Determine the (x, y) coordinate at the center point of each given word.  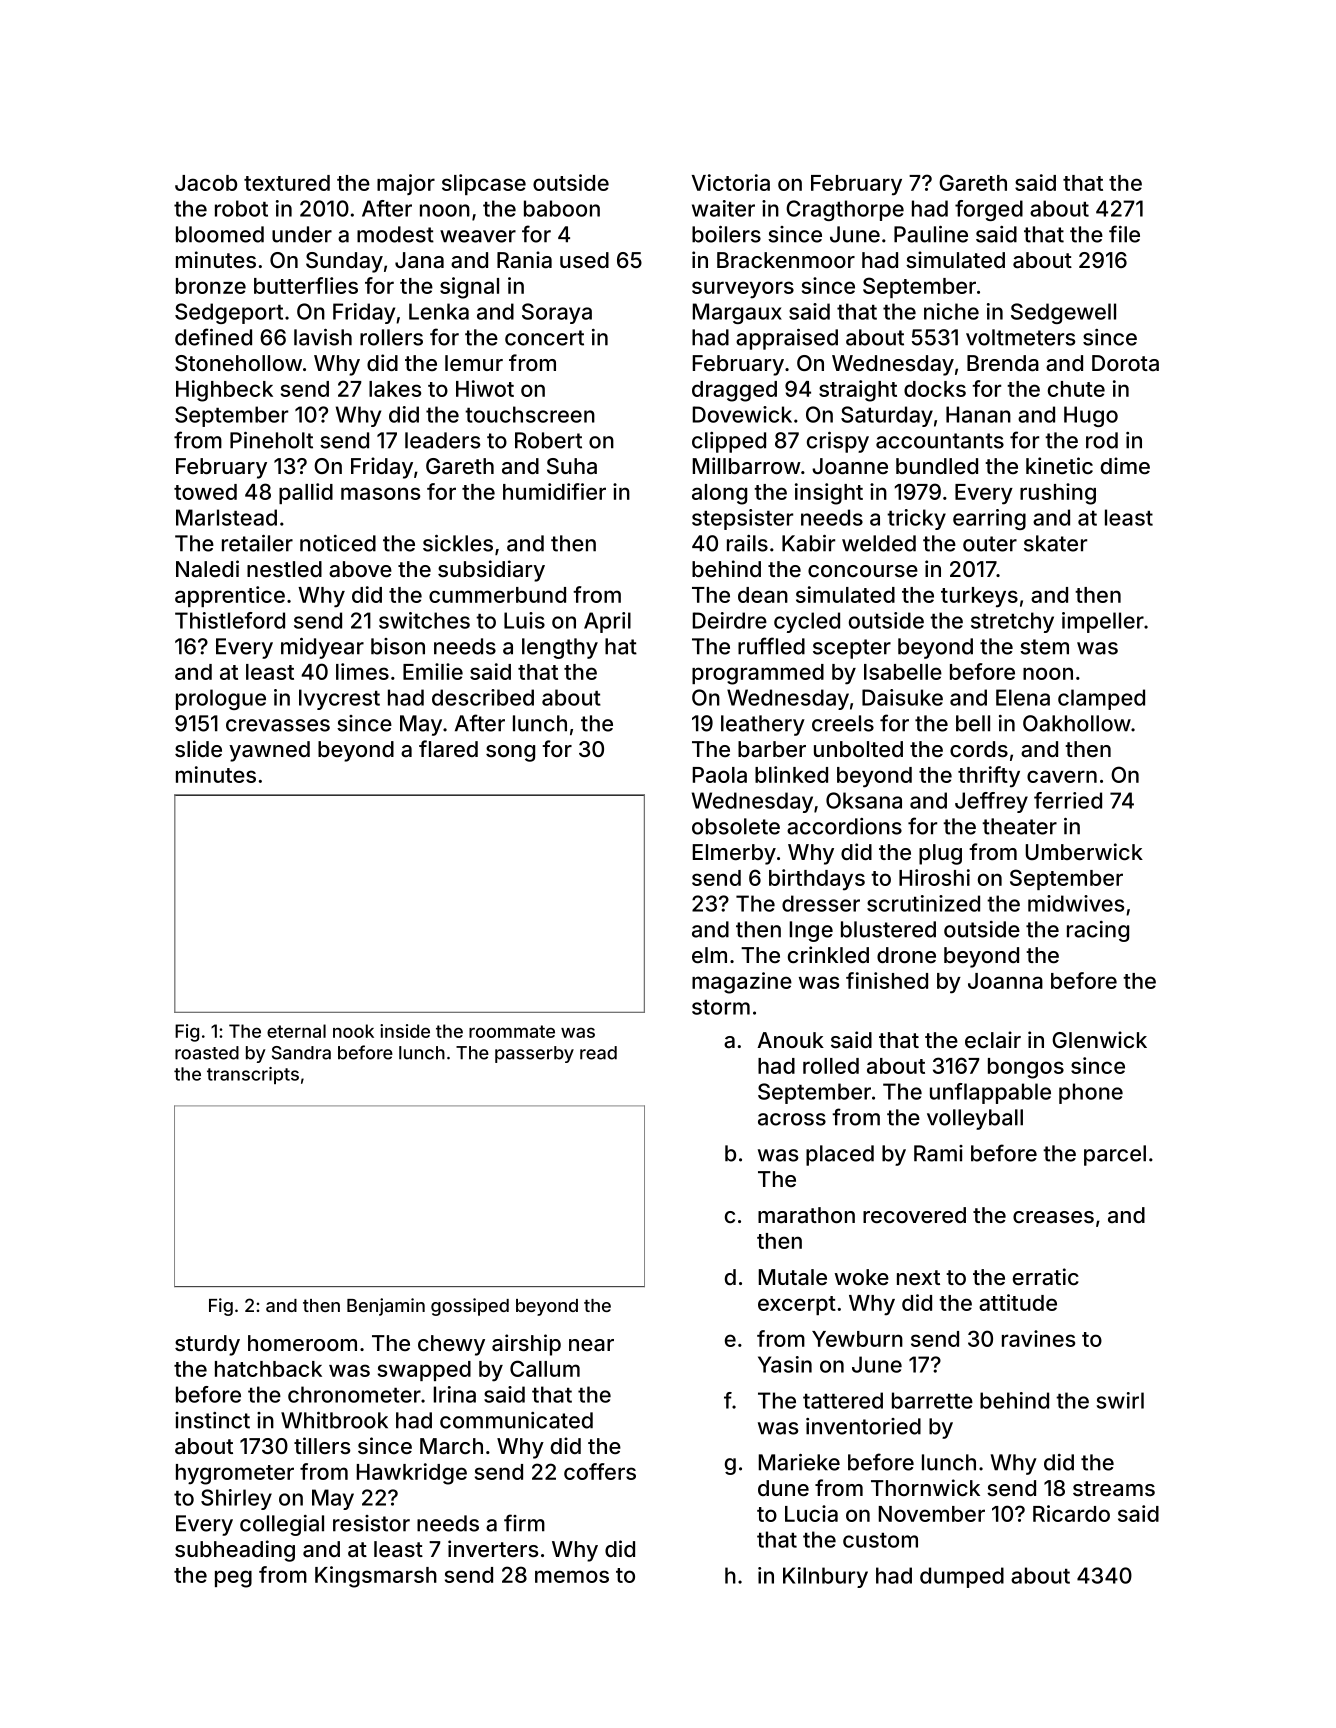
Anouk (790, 1040)
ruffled (771, 646)
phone (1091, 1093)
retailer (257, 543)
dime (1125, 465)
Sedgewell (1063, 313)
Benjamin (386, 1307)
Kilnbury (825, 1577)
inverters (493, 1548)
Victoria (731, 182)
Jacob (206, 183)
